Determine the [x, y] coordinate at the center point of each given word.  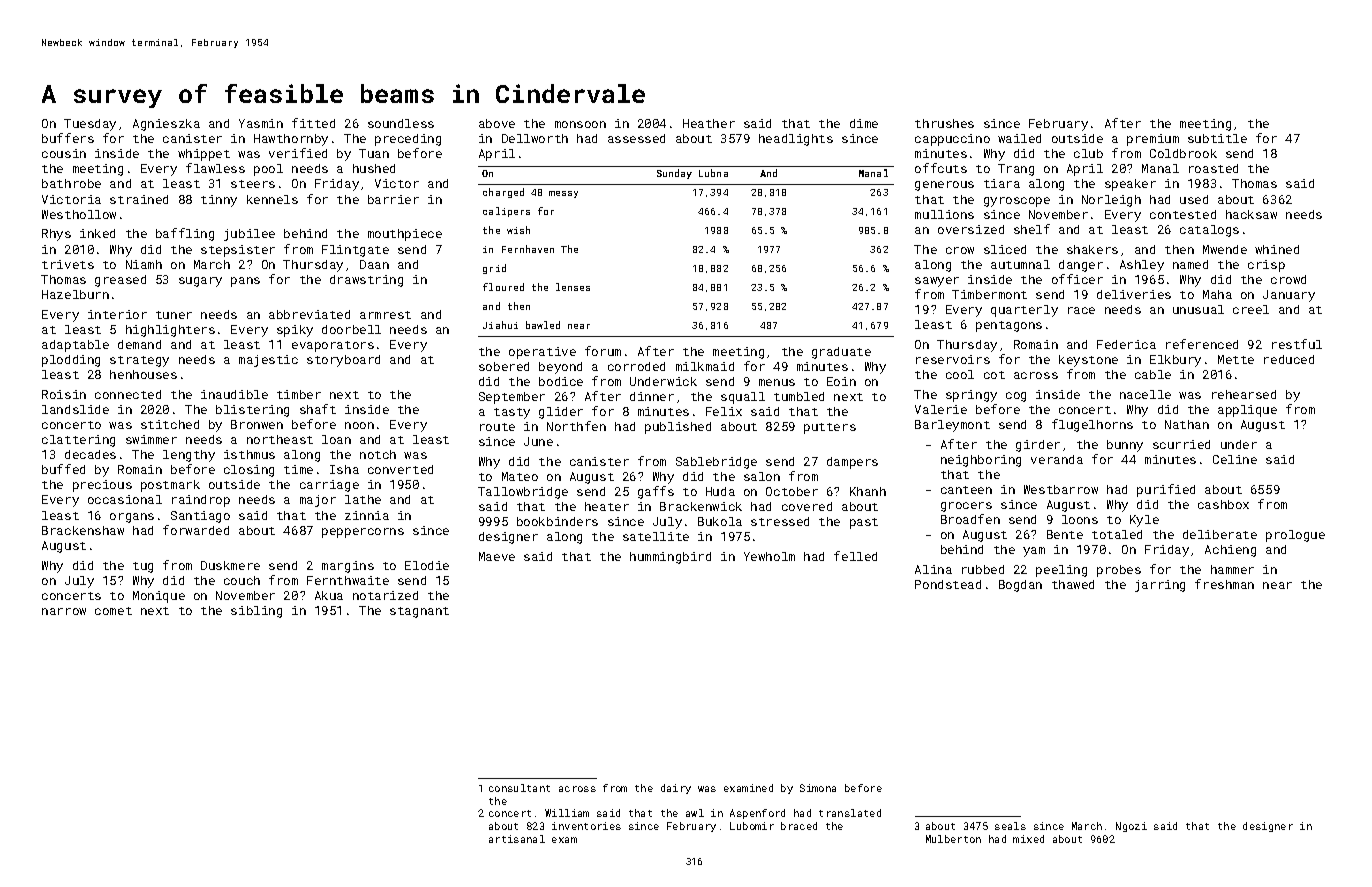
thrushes [944, 123]
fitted [313, 123]
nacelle [1145, 394]
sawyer [937, 282]
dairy [676, 789]
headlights [796, 140]
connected [128, 394]
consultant [519, 788]
